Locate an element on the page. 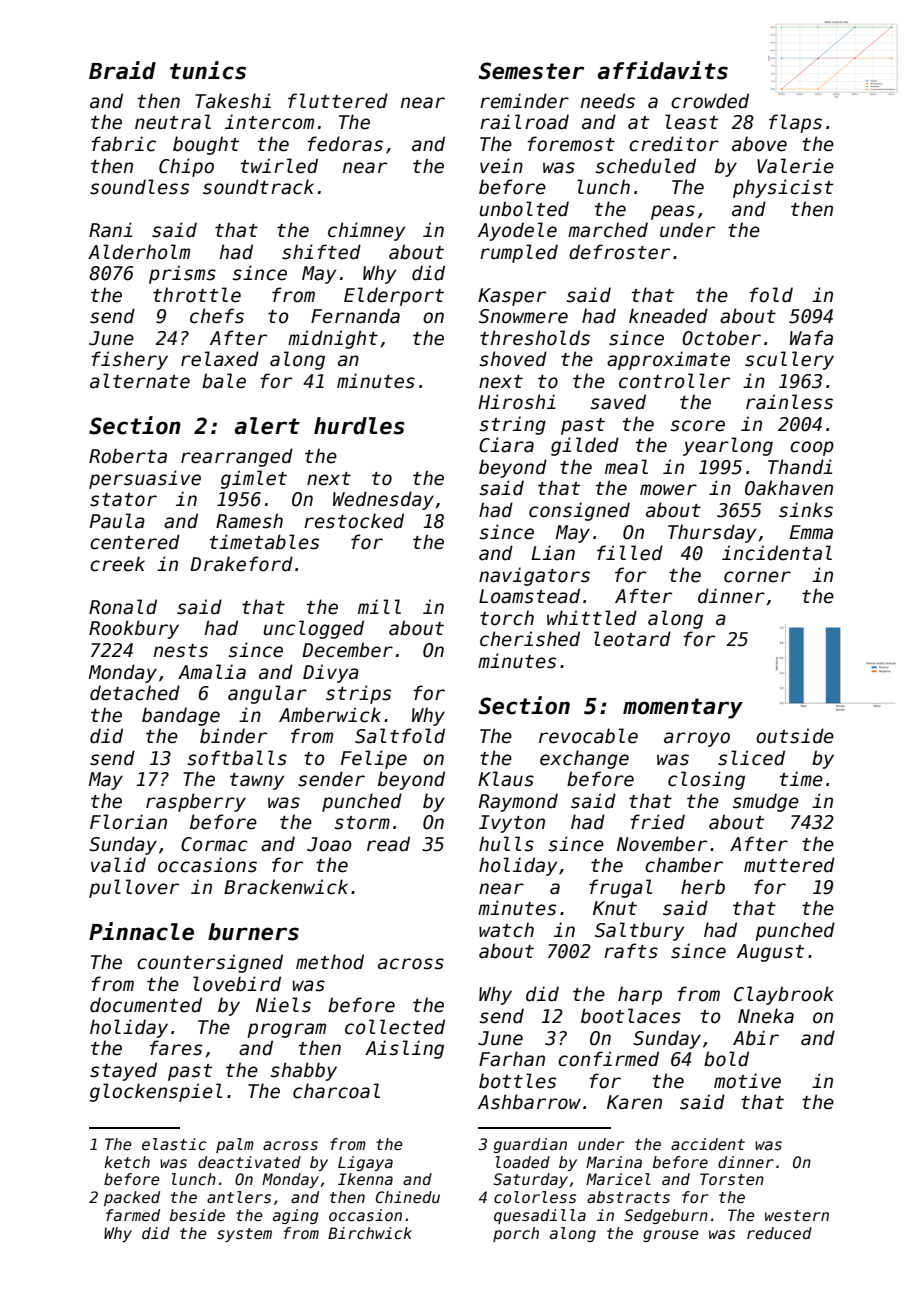 Image resolution: width=924 pixels, height=1311 pixels. herb is located at coordinates (703, 887).
